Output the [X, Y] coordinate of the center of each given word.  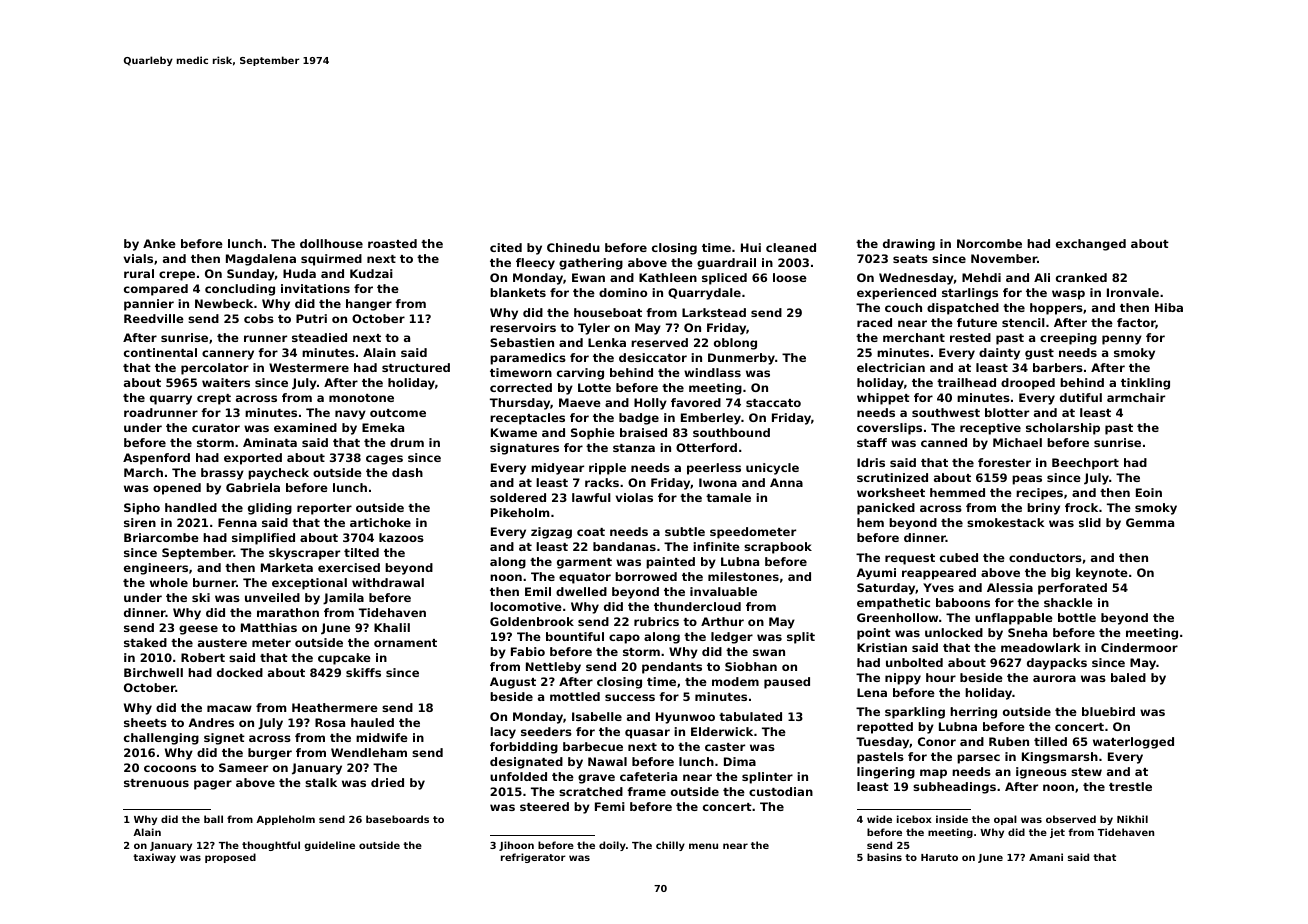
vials [138, 258]
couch [903, 307]
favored [696, 402]
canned [944, 442]
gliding [270, 509]
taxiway [154, 858]
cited [506, 247]
